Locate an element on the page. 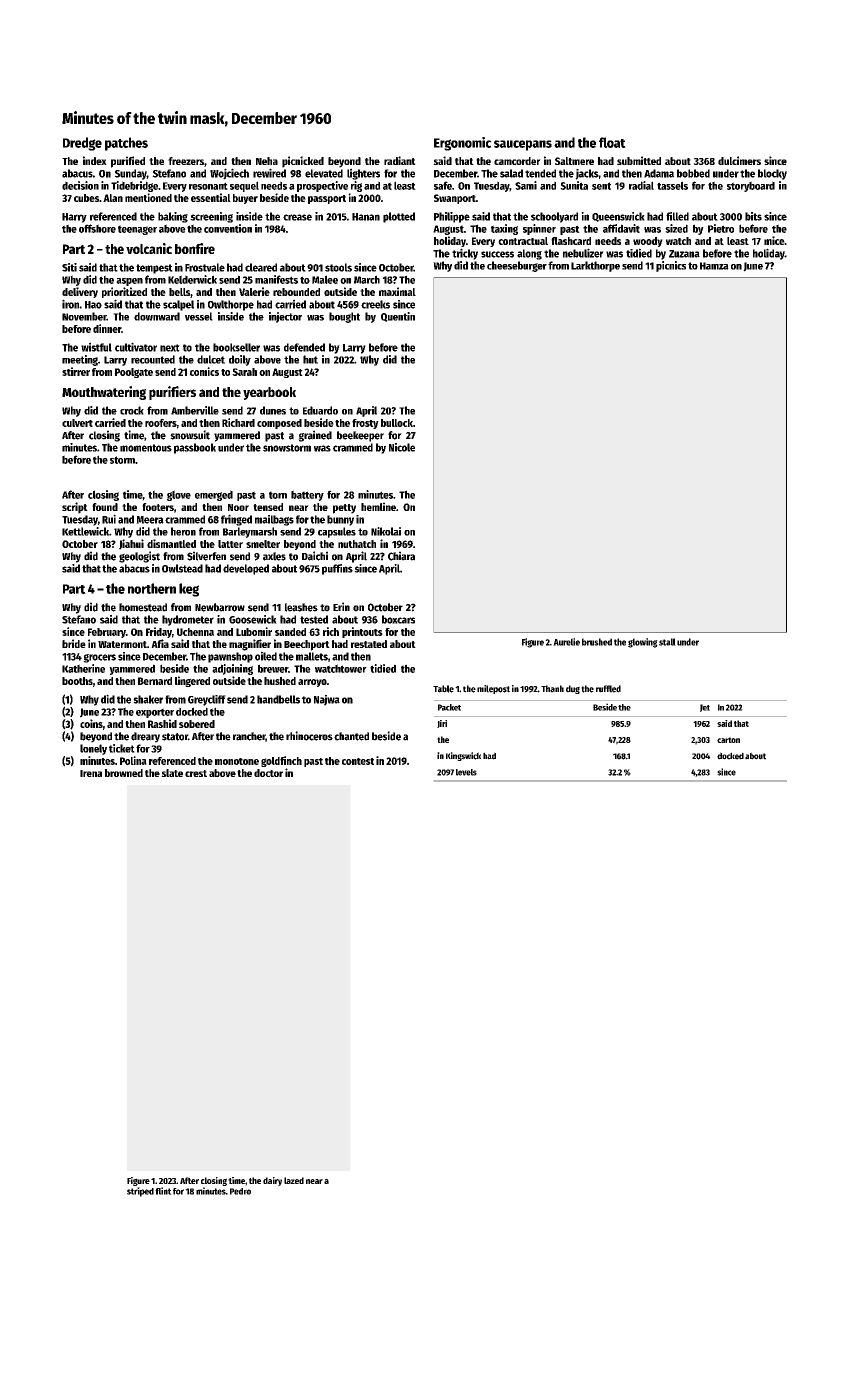 This image has height=1400, width=849. Sami is located at coordinates (526, 185).
